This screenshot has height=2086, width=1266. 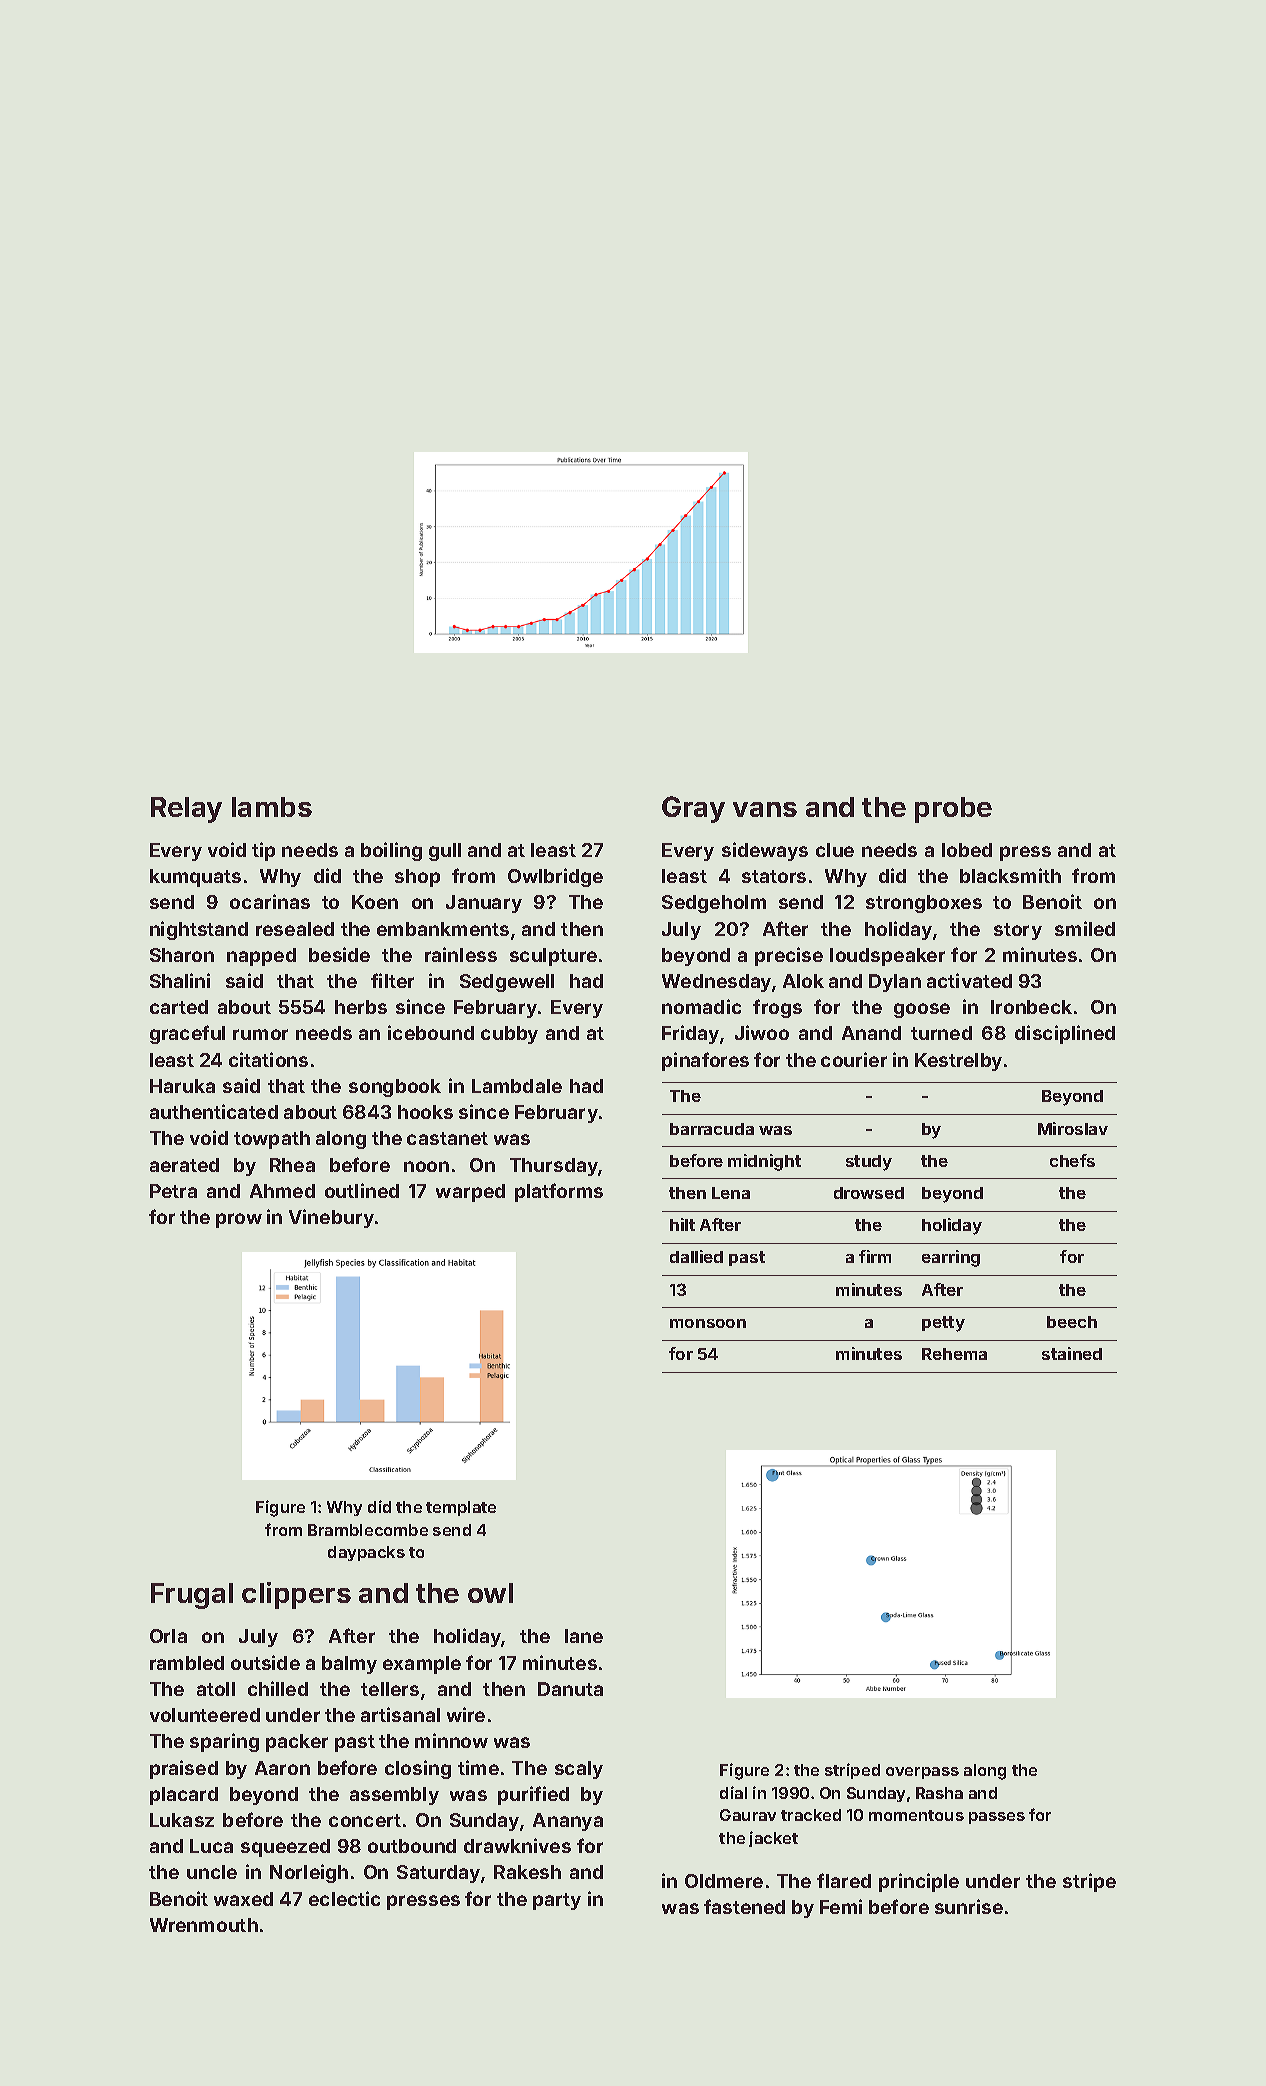 What do you see at coordinates (764, 1162) in the screenshot?
I see `midnight` at bounding box center [764, 1162].
